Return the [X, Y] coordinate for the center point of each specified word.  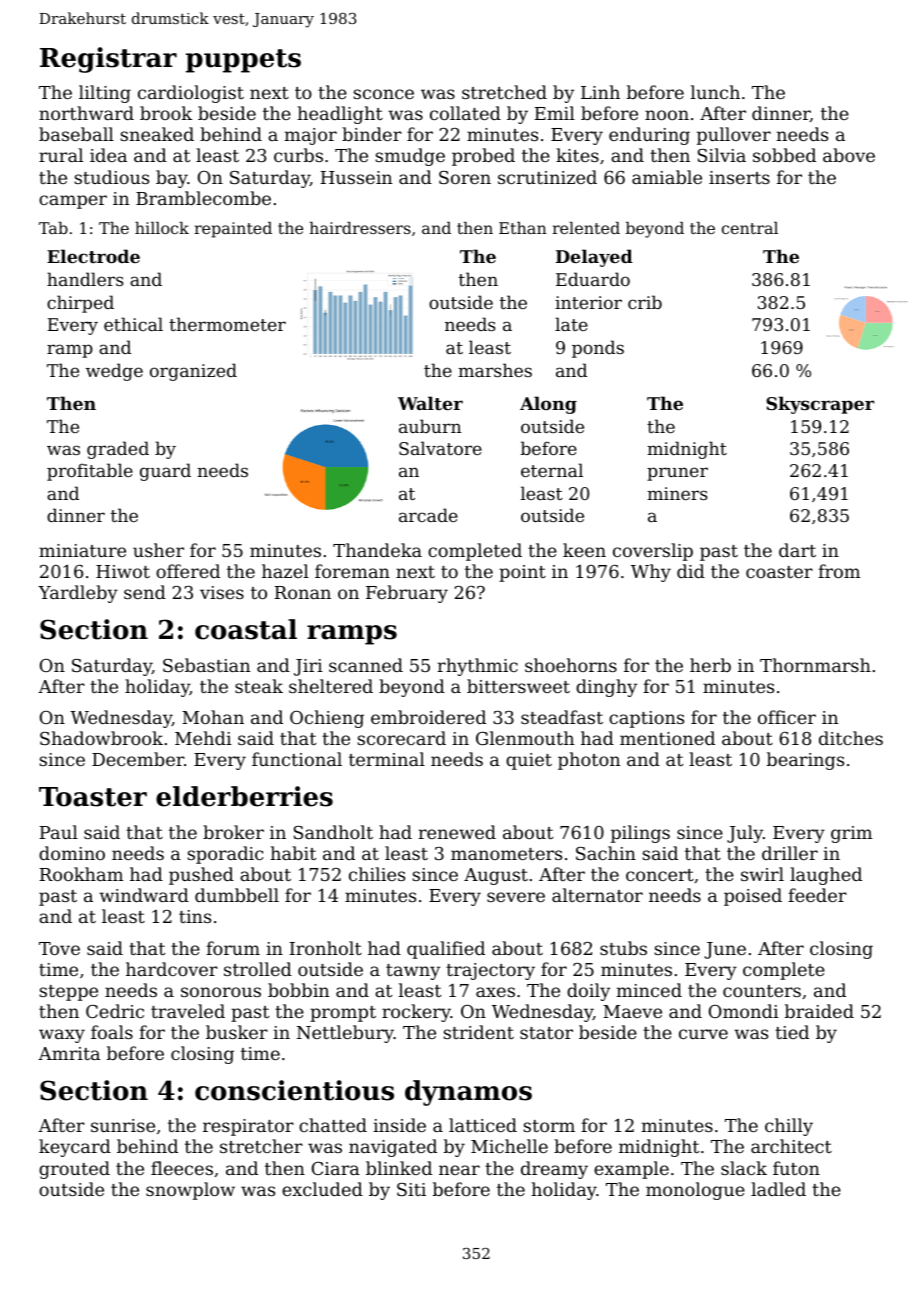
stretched [504, 92]
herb [710, 665]
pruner [677, 474]
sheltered [331, 686]
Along [548, 405]
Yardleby [78, 594]
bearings [805, 761]
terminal [387, 759]
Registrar [108, 60]
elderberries [244, 796]
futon [796, 1168]
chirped [80, 304]
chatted [333, 1125]
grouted [74, 1170]
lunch [715, 92]
